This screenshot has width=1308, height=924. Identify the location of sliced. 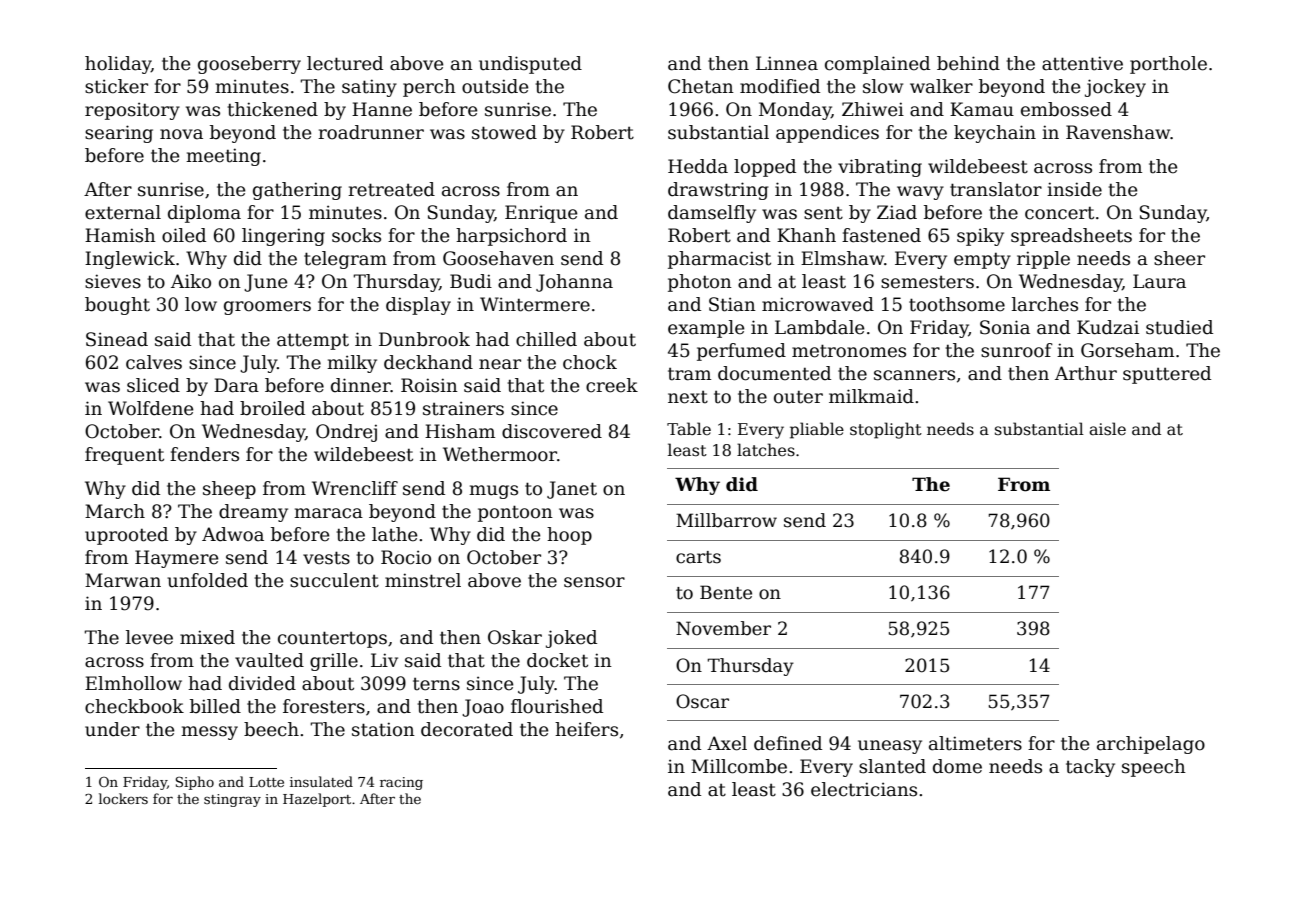
(153, 385).
